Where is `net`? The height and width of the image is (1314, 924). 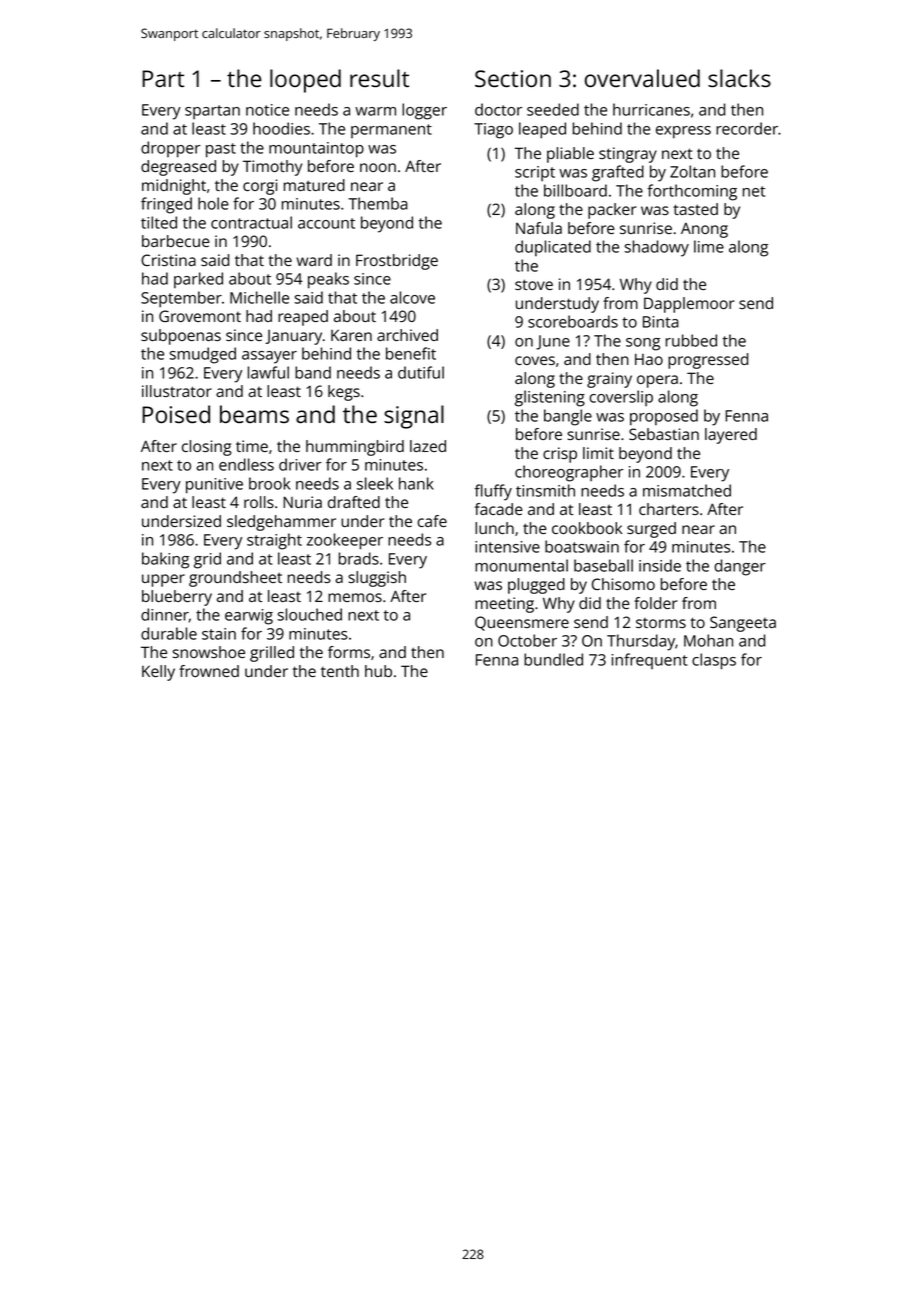
net is located at coordinates (754, 191).
